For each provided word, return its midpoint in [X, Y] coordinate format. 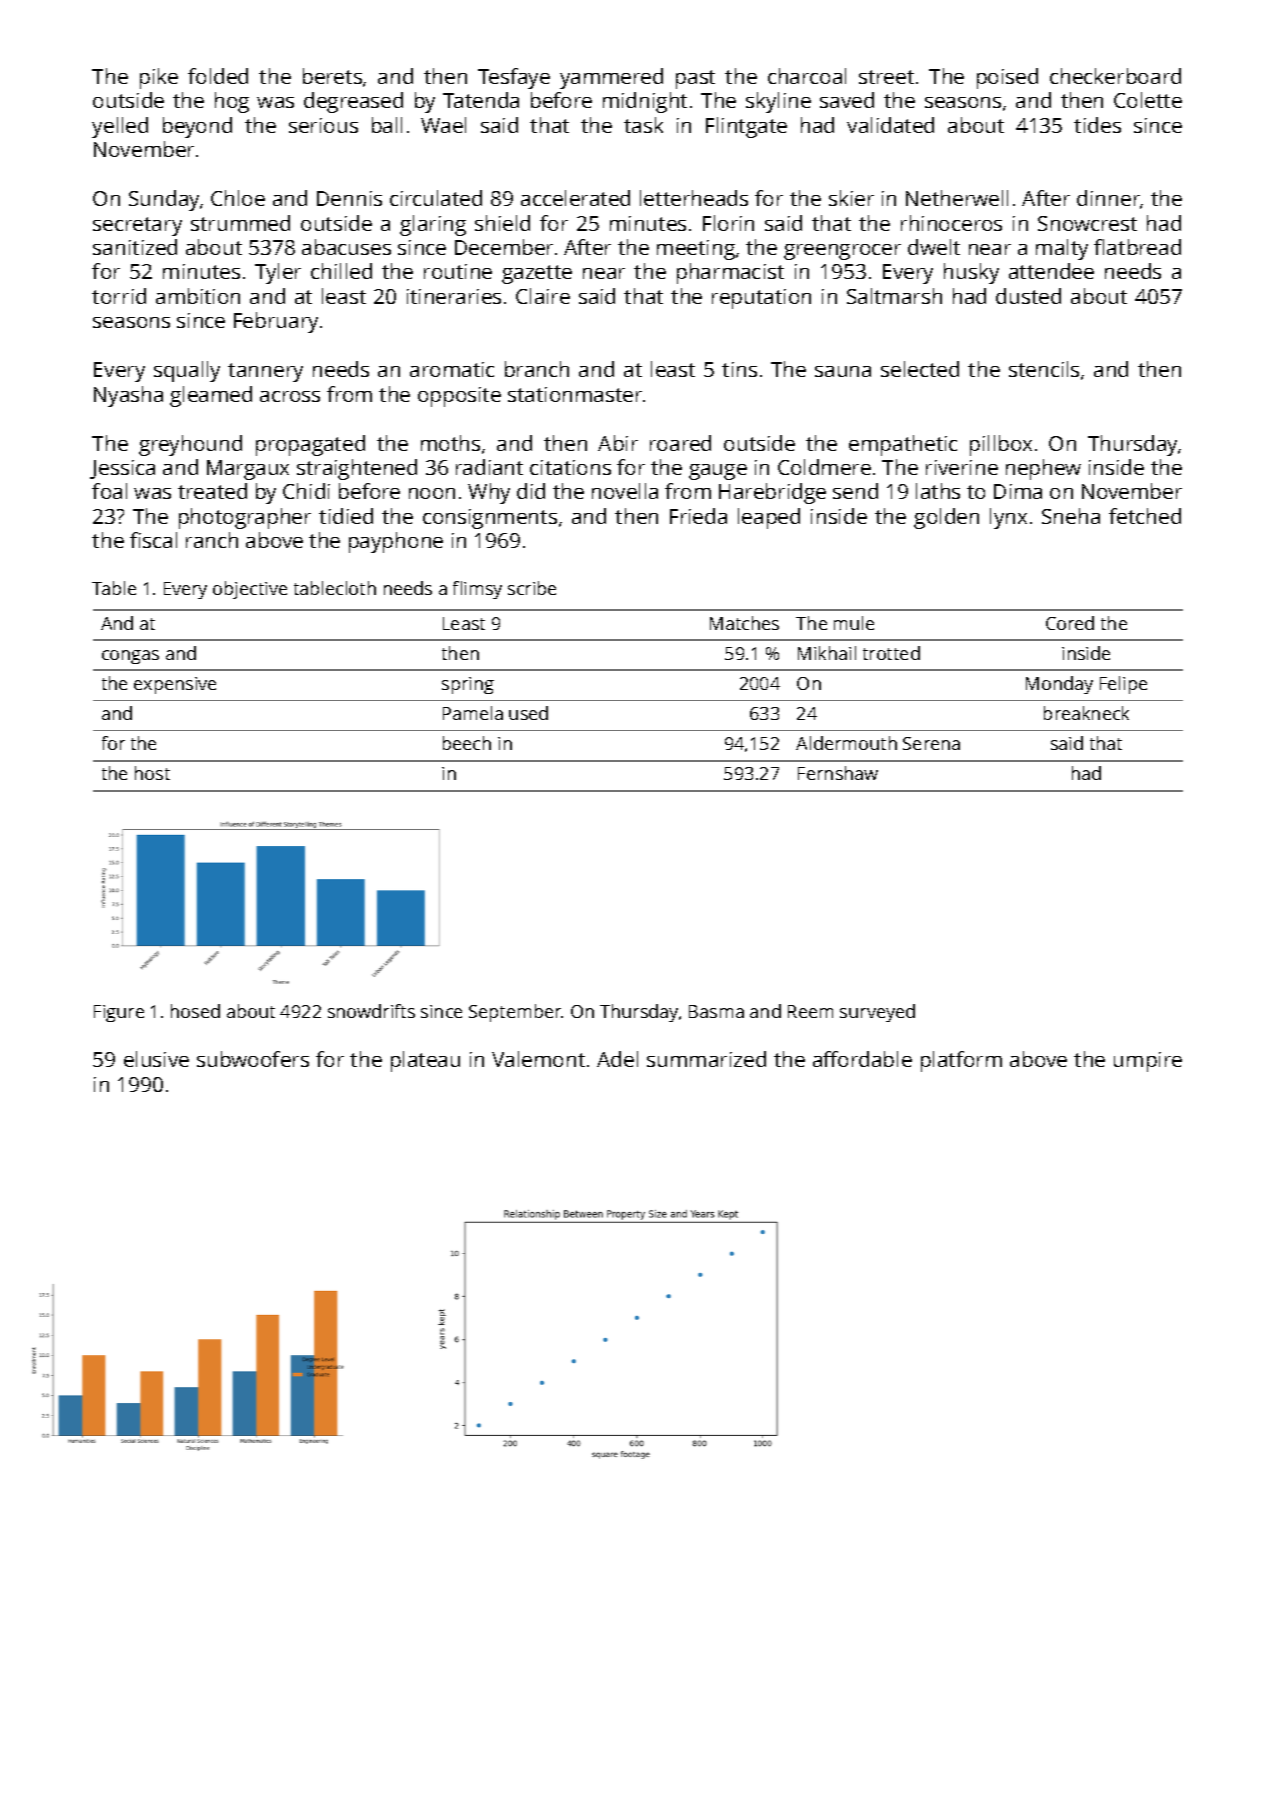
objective [250, 590]
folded [218, 76]
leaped [769, 518]
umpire [1148, 1062]
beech [467, 743]
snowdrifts [371, 1011]
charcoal [807, 76]
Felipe [1123, 685]
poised [1007, 78]
